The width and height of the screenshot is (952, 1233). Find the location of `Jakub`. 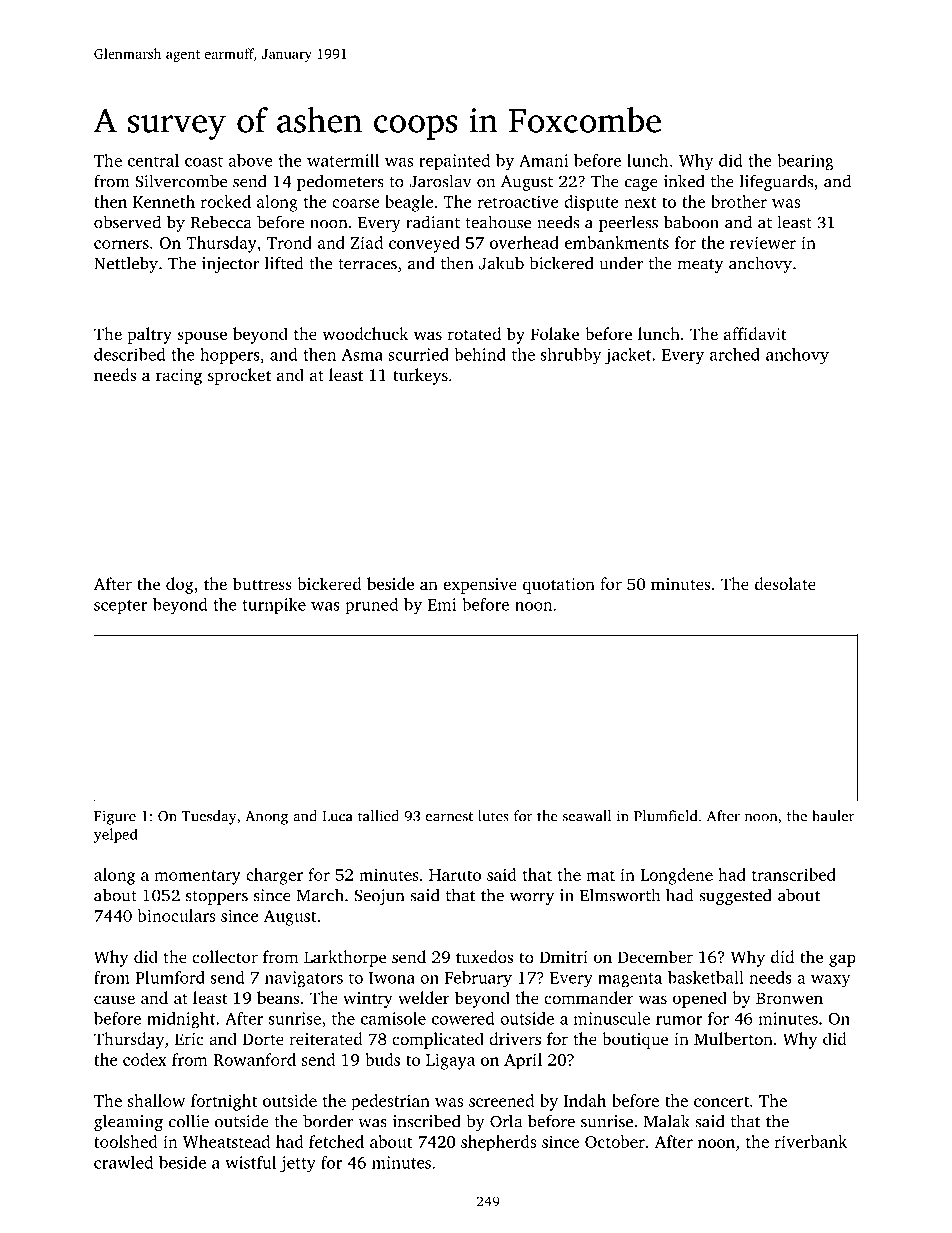

Jakub is located at coordinates (501, 263).
